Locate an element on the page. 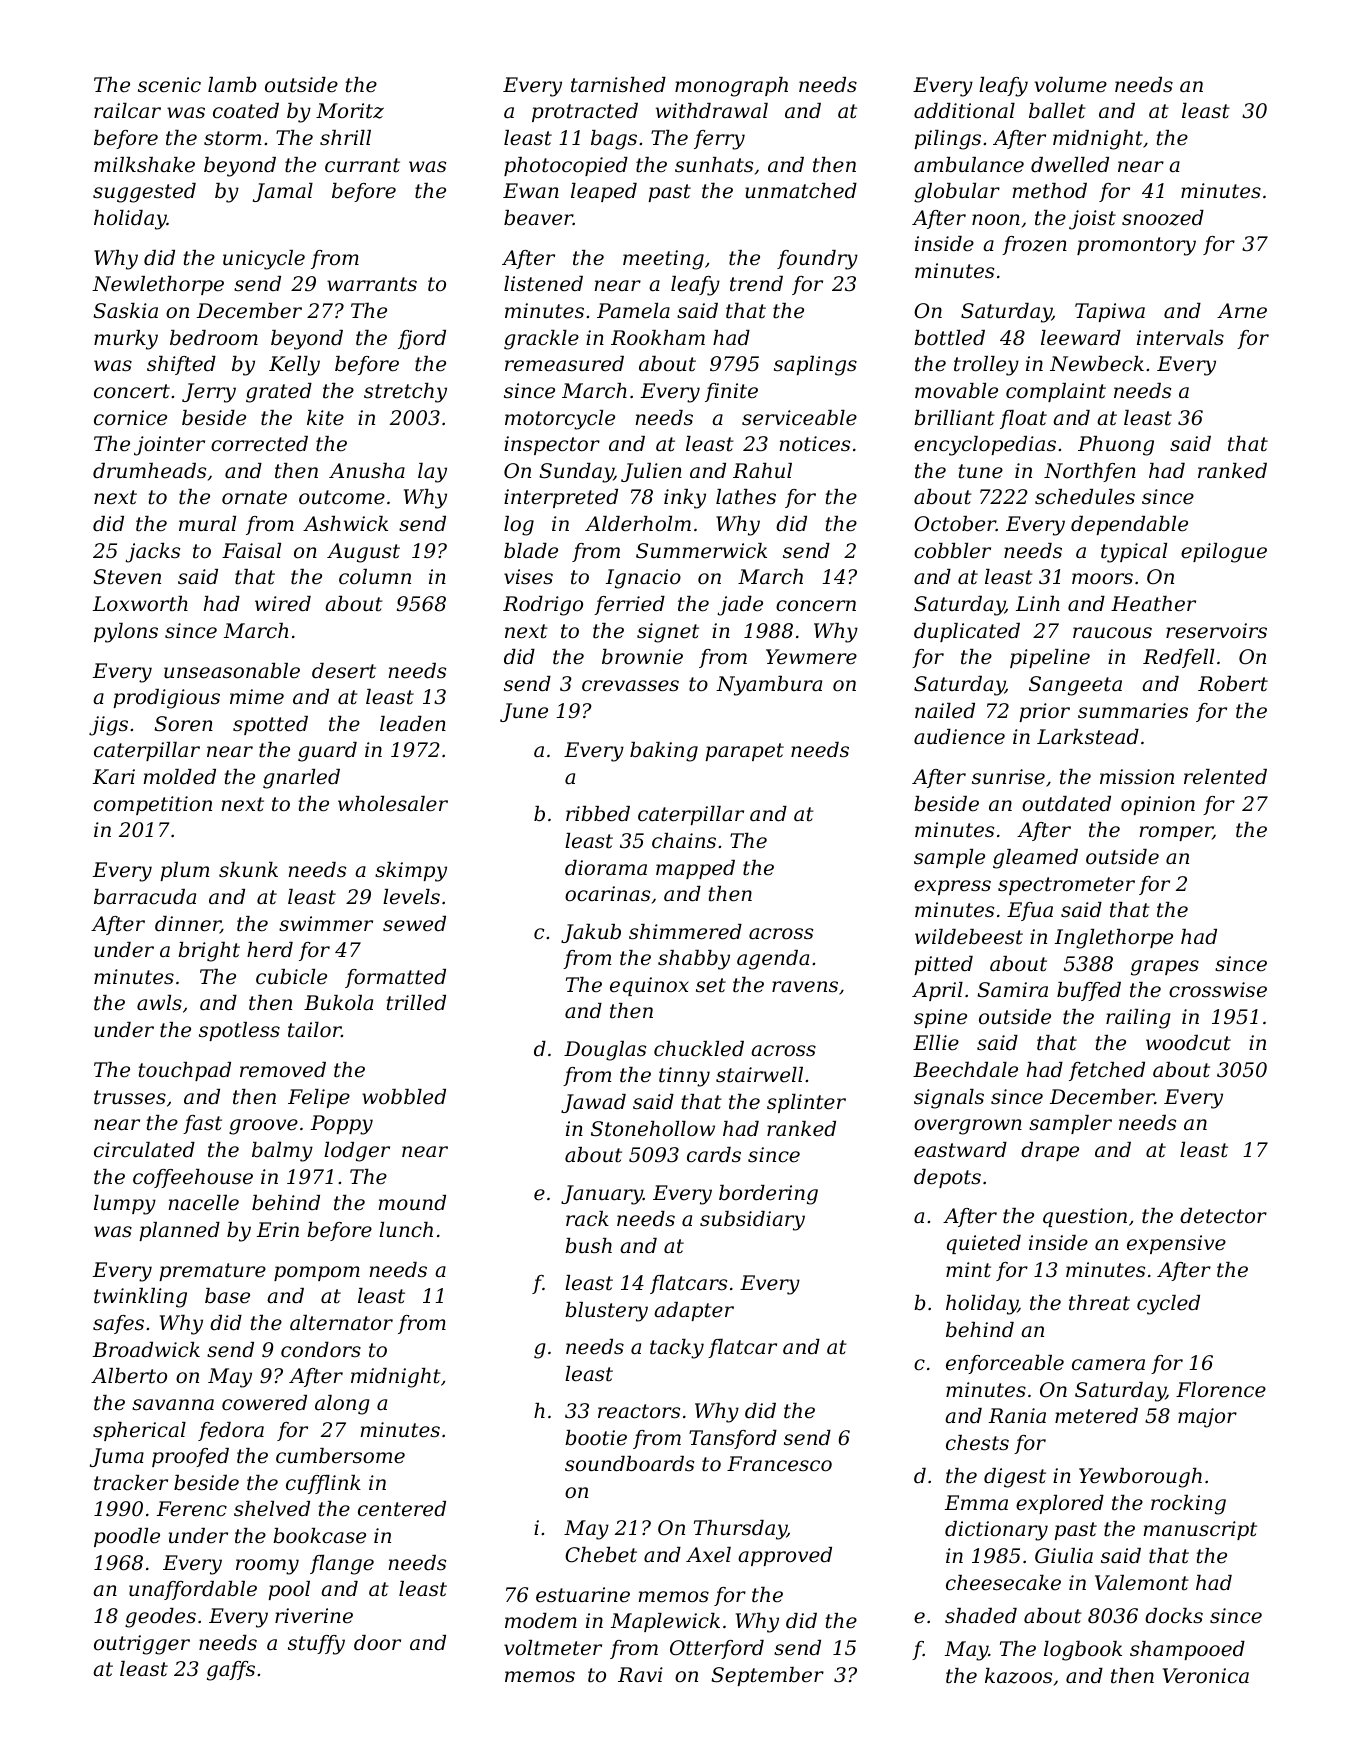 The image size is (1361, 1762). detector is located at coordinates (1223, 1216).
